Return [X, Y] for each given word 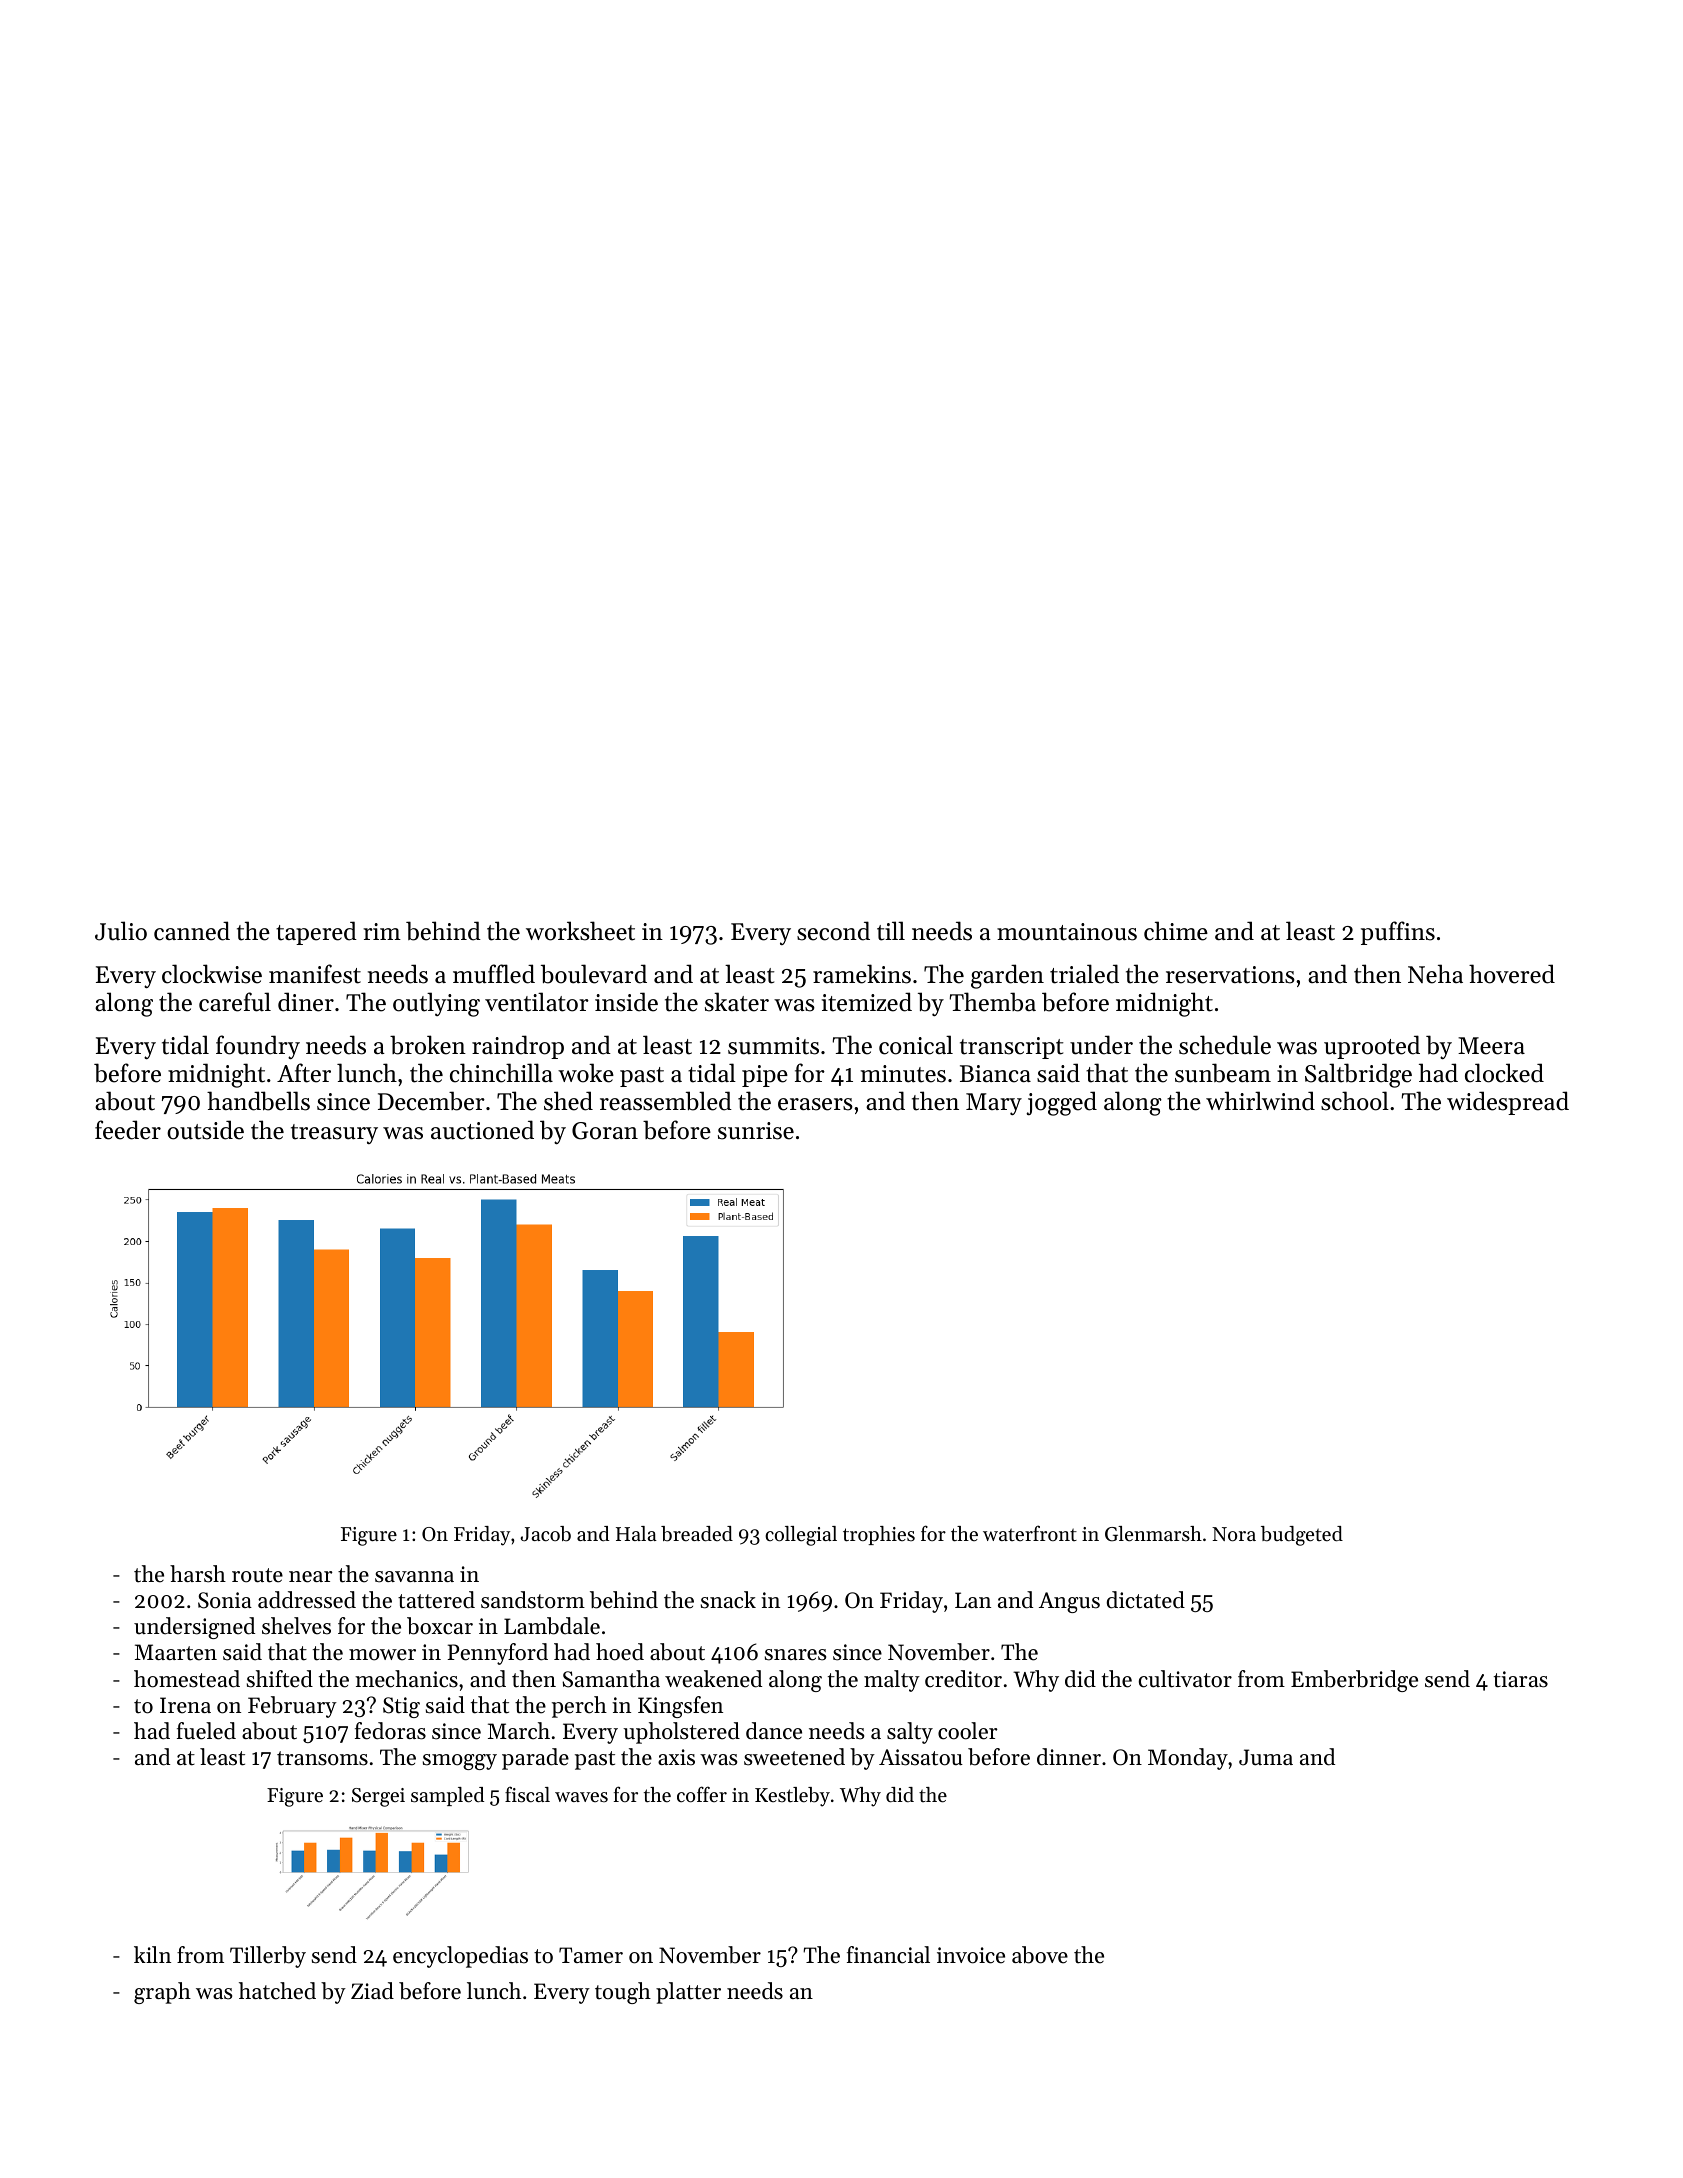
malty [892, 1681]
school [1355, 1101]
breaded [697, 1534]
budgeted [1302, 1536]
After [304, 1073]
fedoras [390, 1731]
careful [235, 1002]
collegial [801, 1536]
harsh [198, 1574]
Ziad [372, 1991]
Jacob [545, 1534]
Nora [1234, 1534]
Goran [605, 1131]
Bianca [995, 1074]
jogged [1061, 1103]
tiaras [1521, 1679]
